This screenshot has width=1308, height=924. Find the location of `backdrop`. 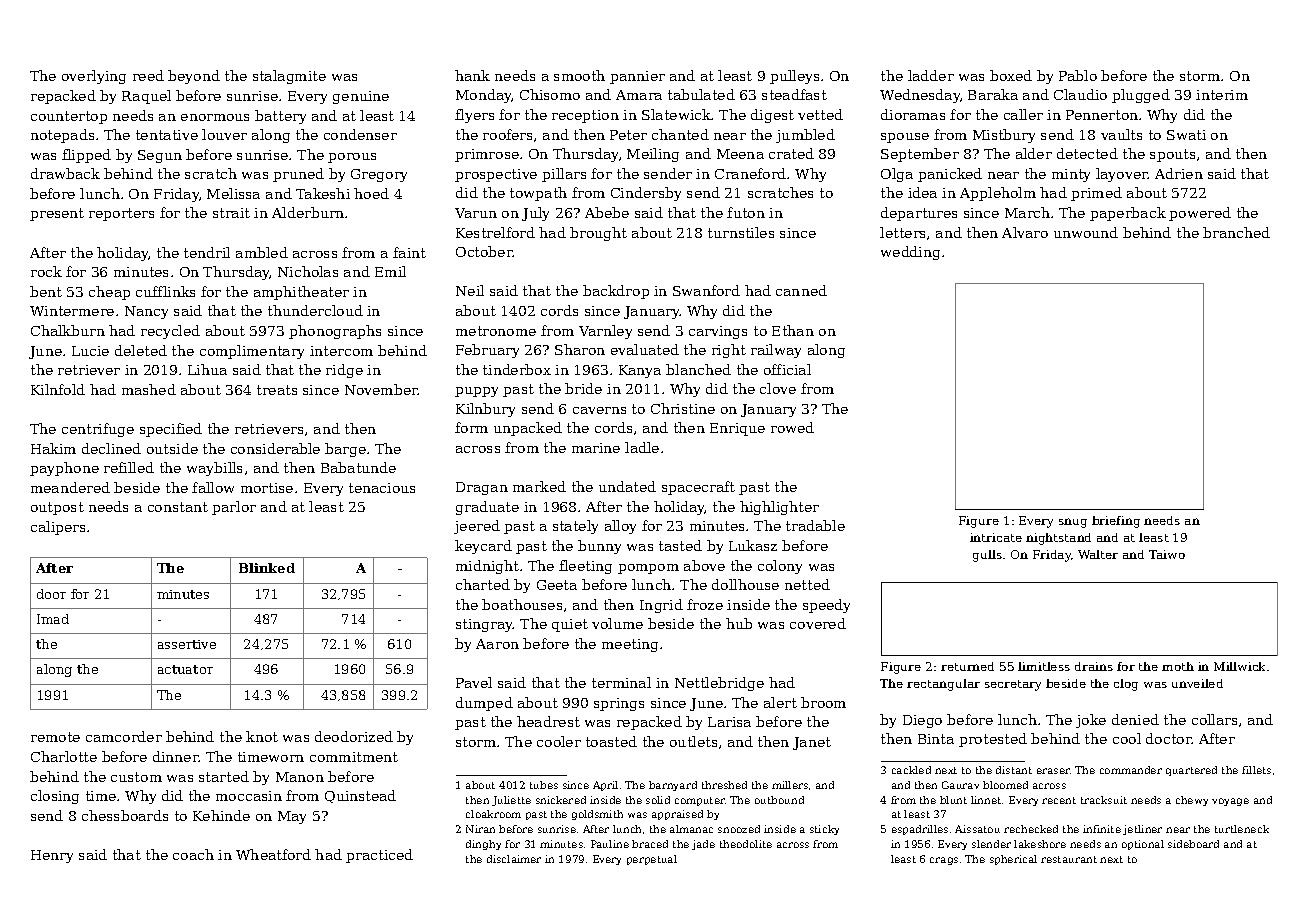

backdrop is located at coordinates (616, 292).
